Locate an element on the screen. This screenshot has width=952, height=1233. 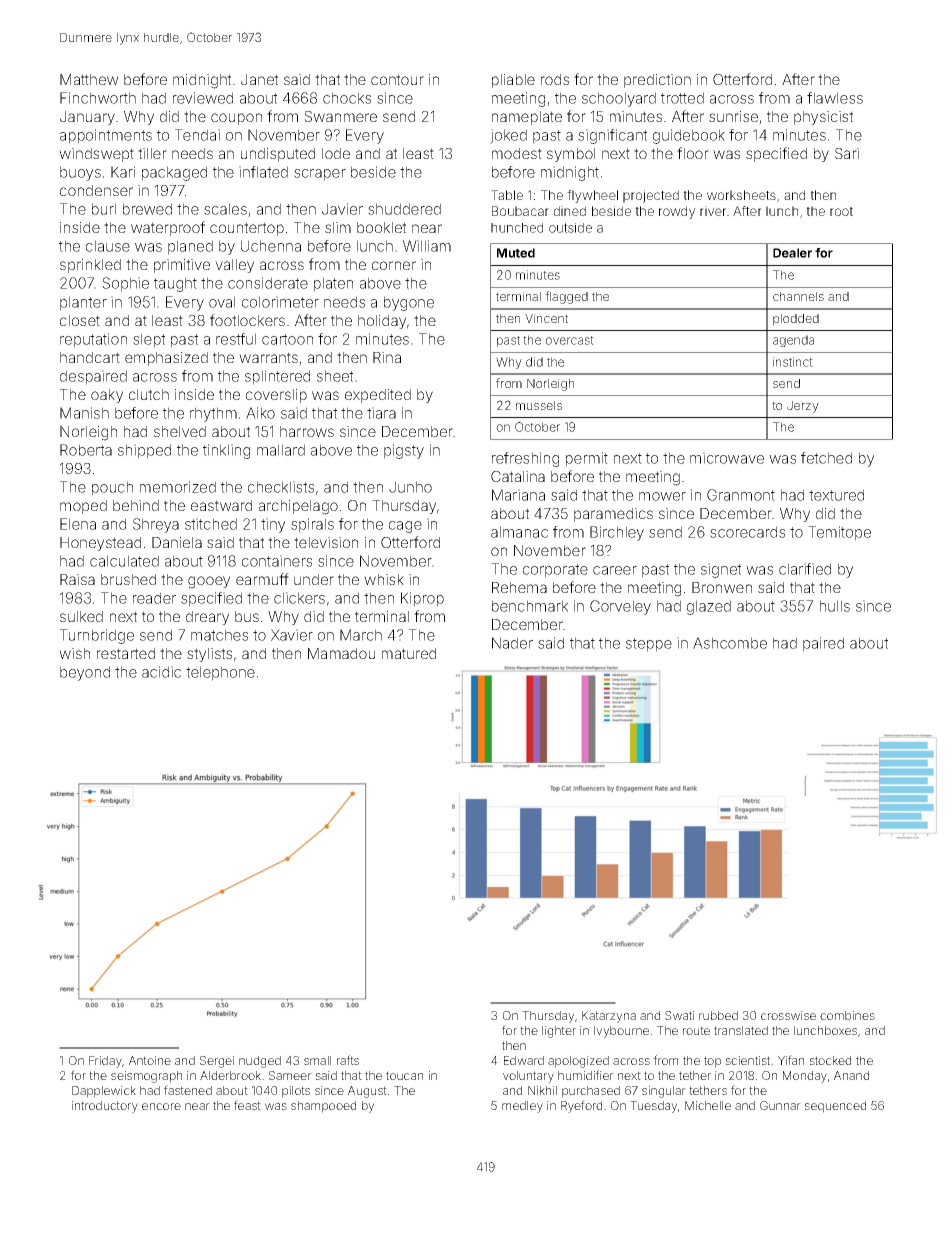
instinct is located at coordinates (793, 362).
